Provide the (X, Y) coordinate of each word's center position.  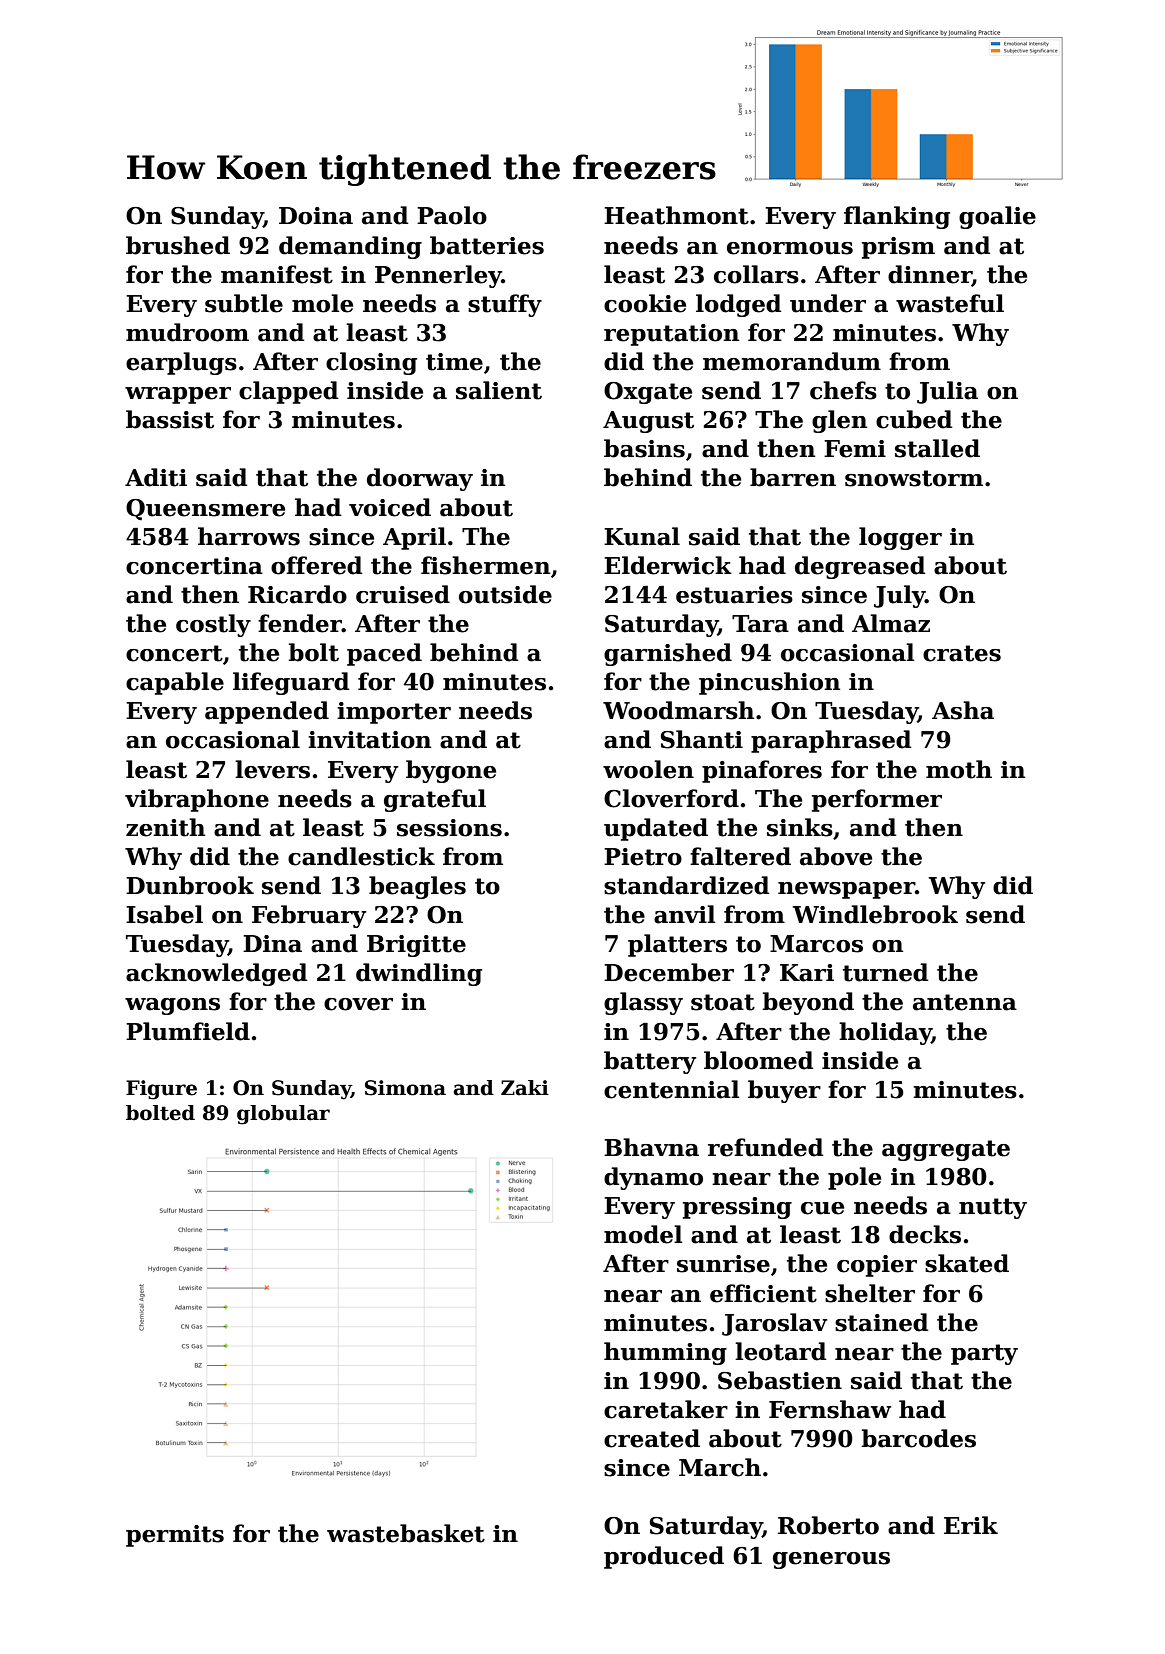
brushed (178, 245)
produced (664, 1557)
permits (175, 1536)
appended (267, 712)
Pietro (643, 857)
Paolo (452, 215)
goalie (997, 217)
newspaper (846, 890)
